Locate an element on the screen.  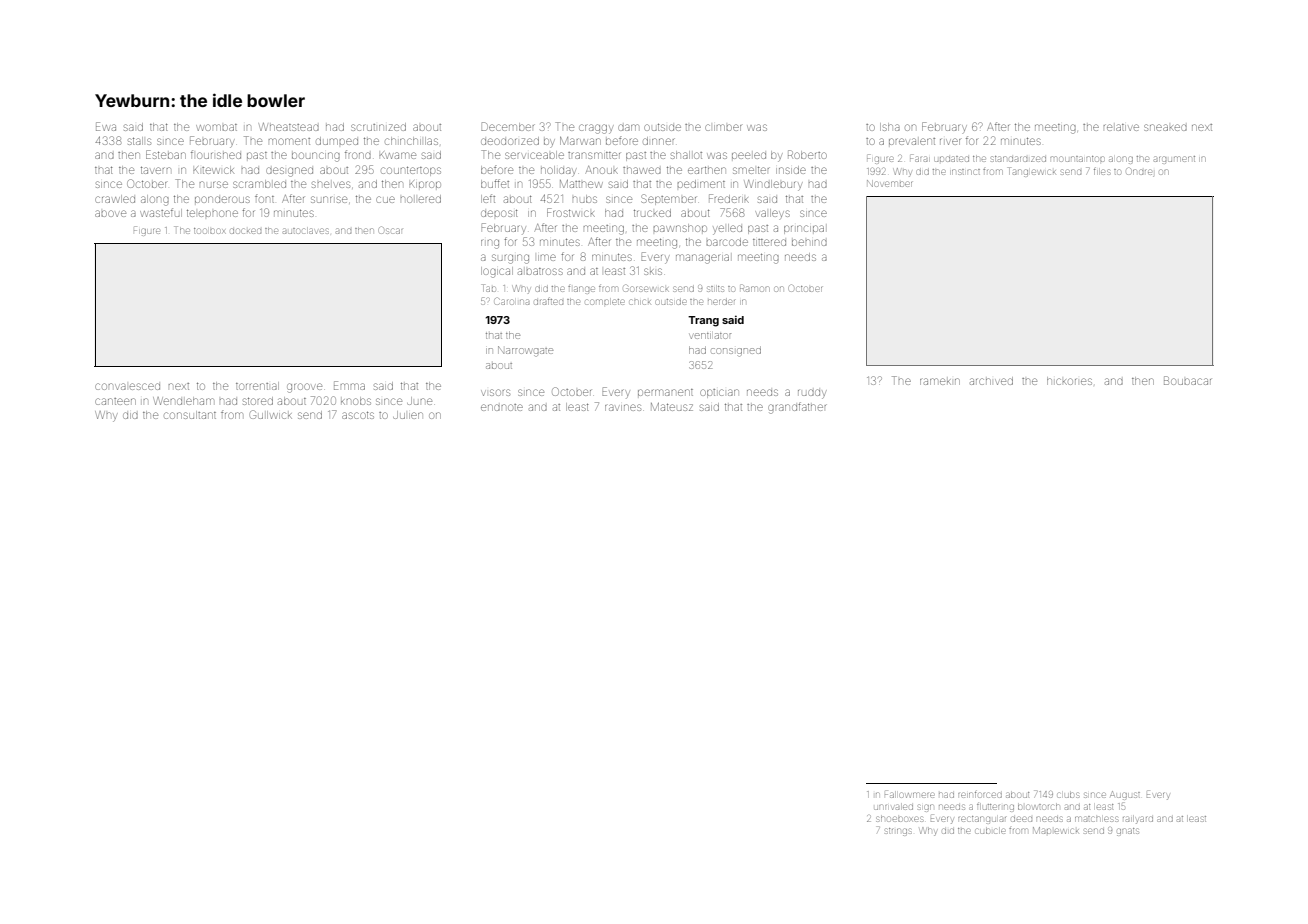
Ondrej is located at coordinates (1140, 172).
